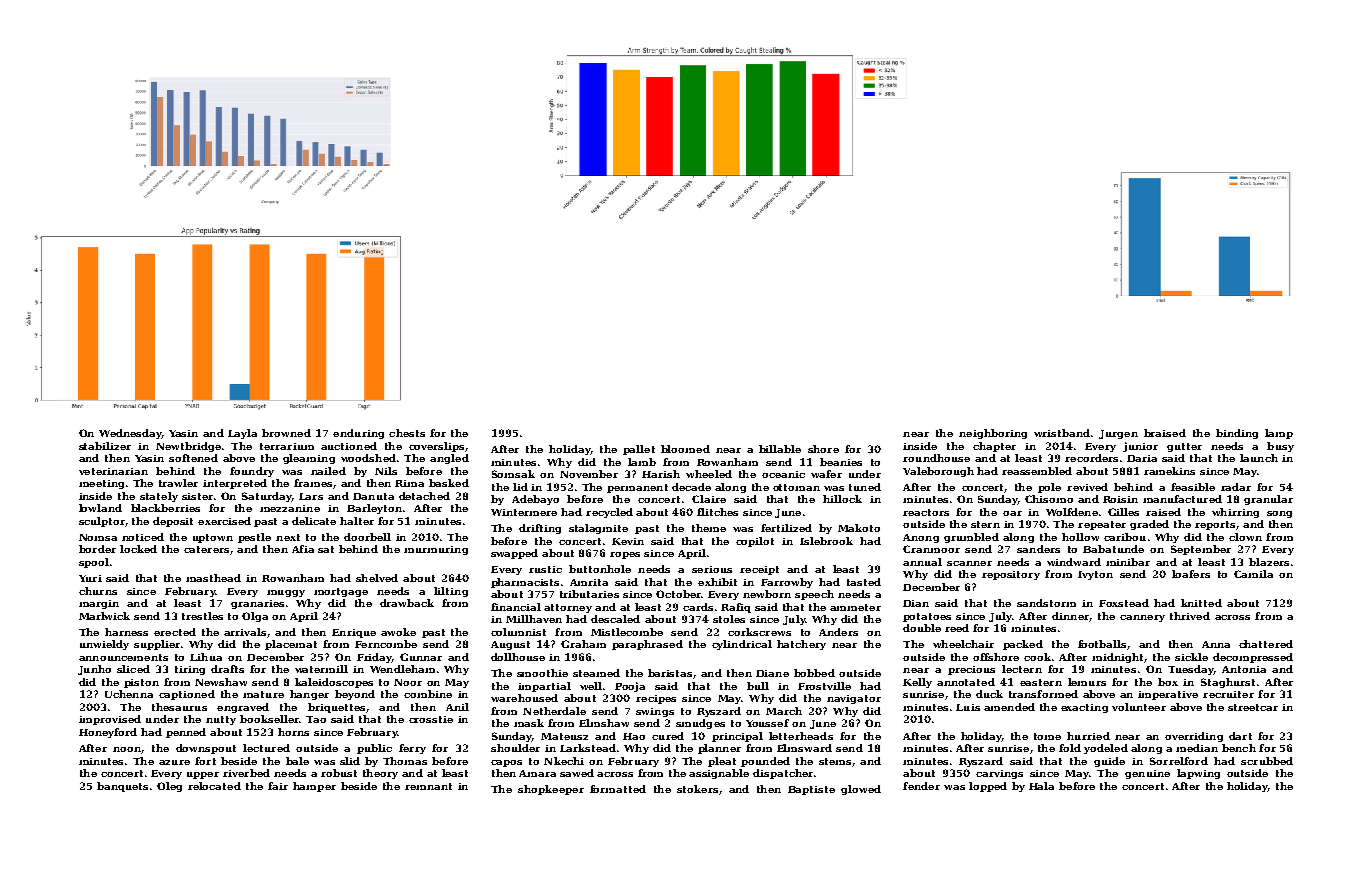 The image size is (1372, 887). Describe the element at coordinates (709, 499) in the screenshot. I see `Claire` at that location.
